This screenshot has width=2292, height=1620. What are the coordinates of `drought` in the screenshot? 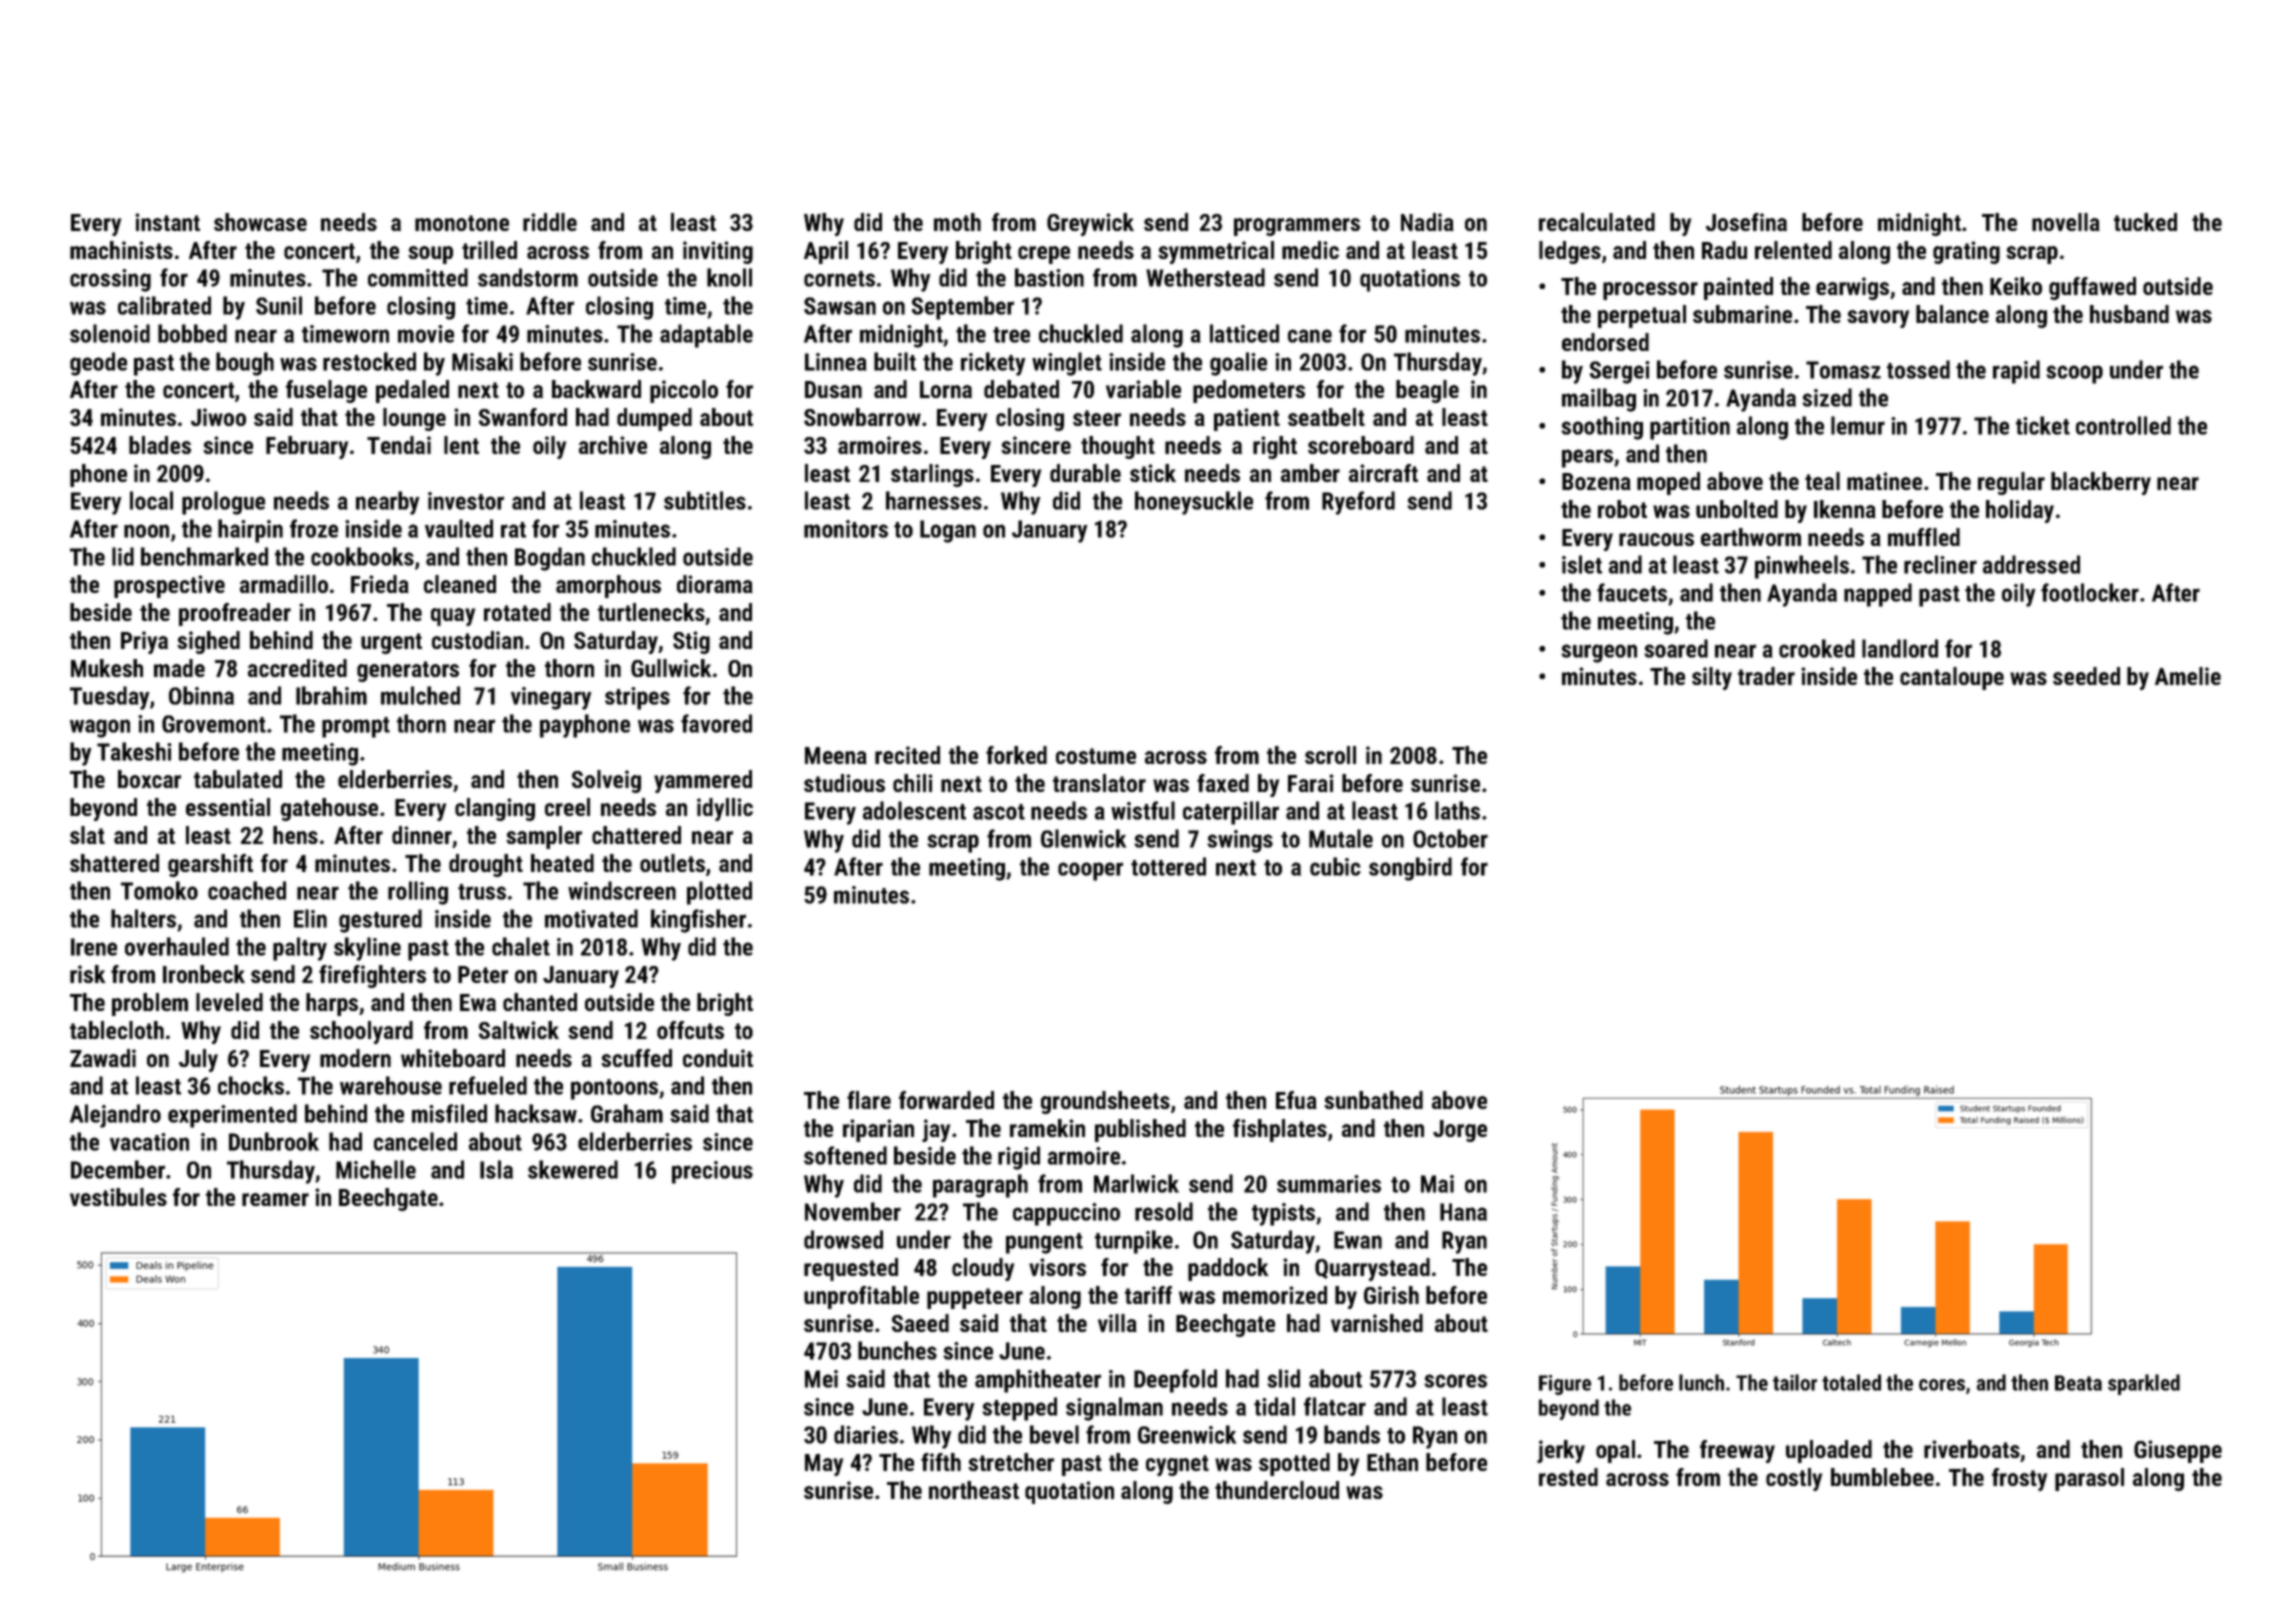 It's located at (486, 865).
